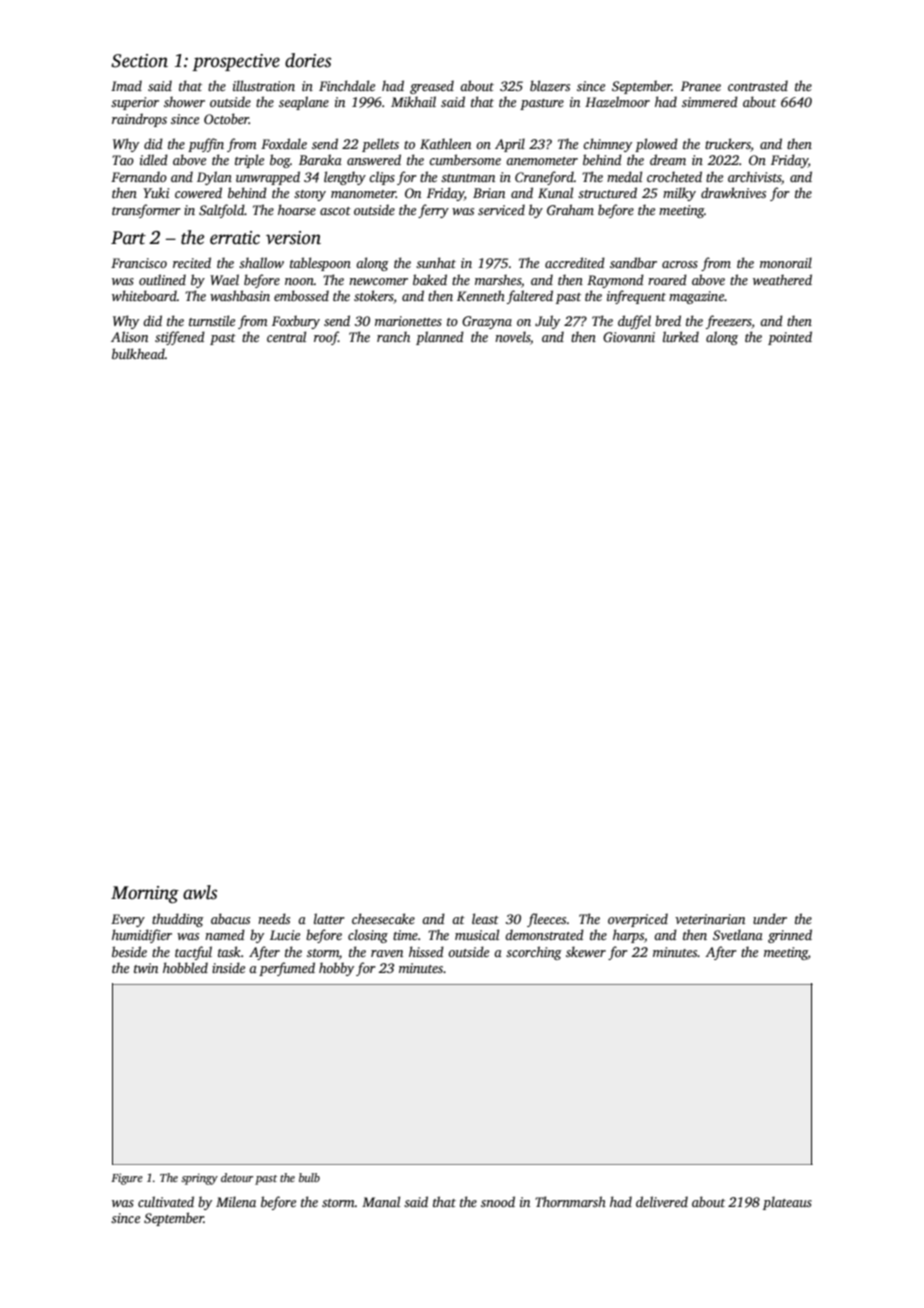  Describe the element at coordinates (237, 1177) in the document. I see `detour` at that location.
